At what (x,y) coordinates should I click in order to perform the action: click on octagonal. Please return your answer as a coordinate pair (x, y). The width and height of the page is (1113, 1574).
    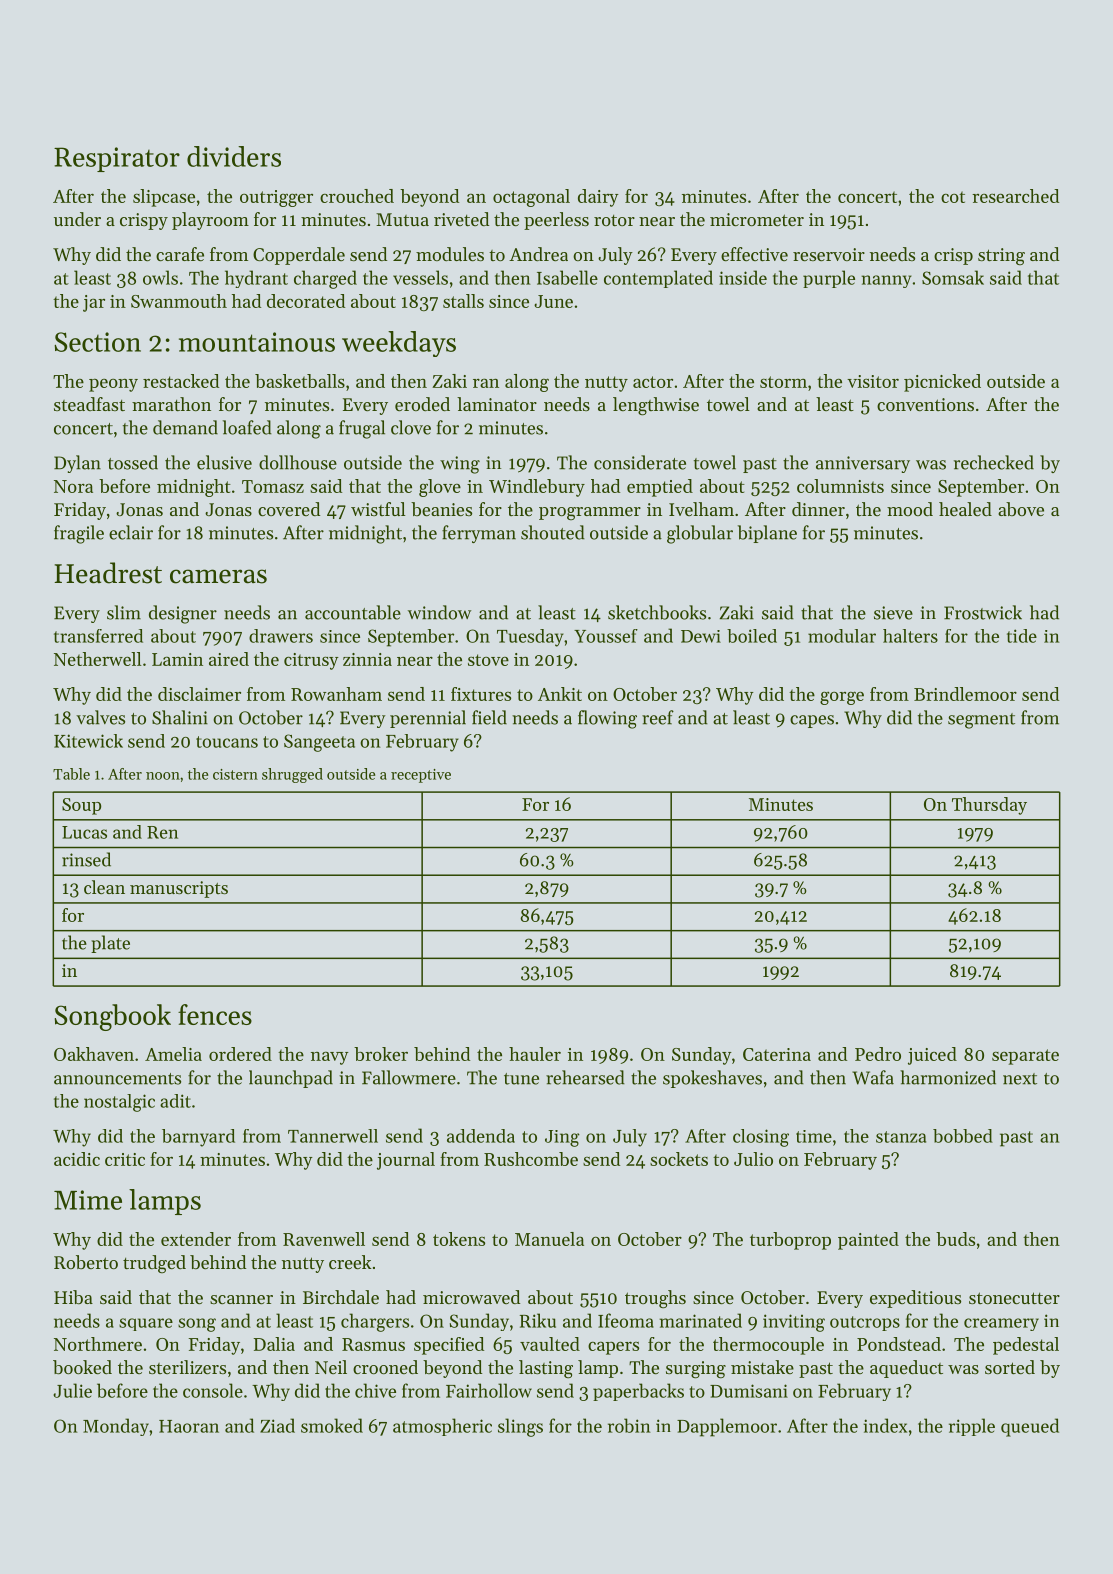
    Looking at the image, I should click on (531, 198).
